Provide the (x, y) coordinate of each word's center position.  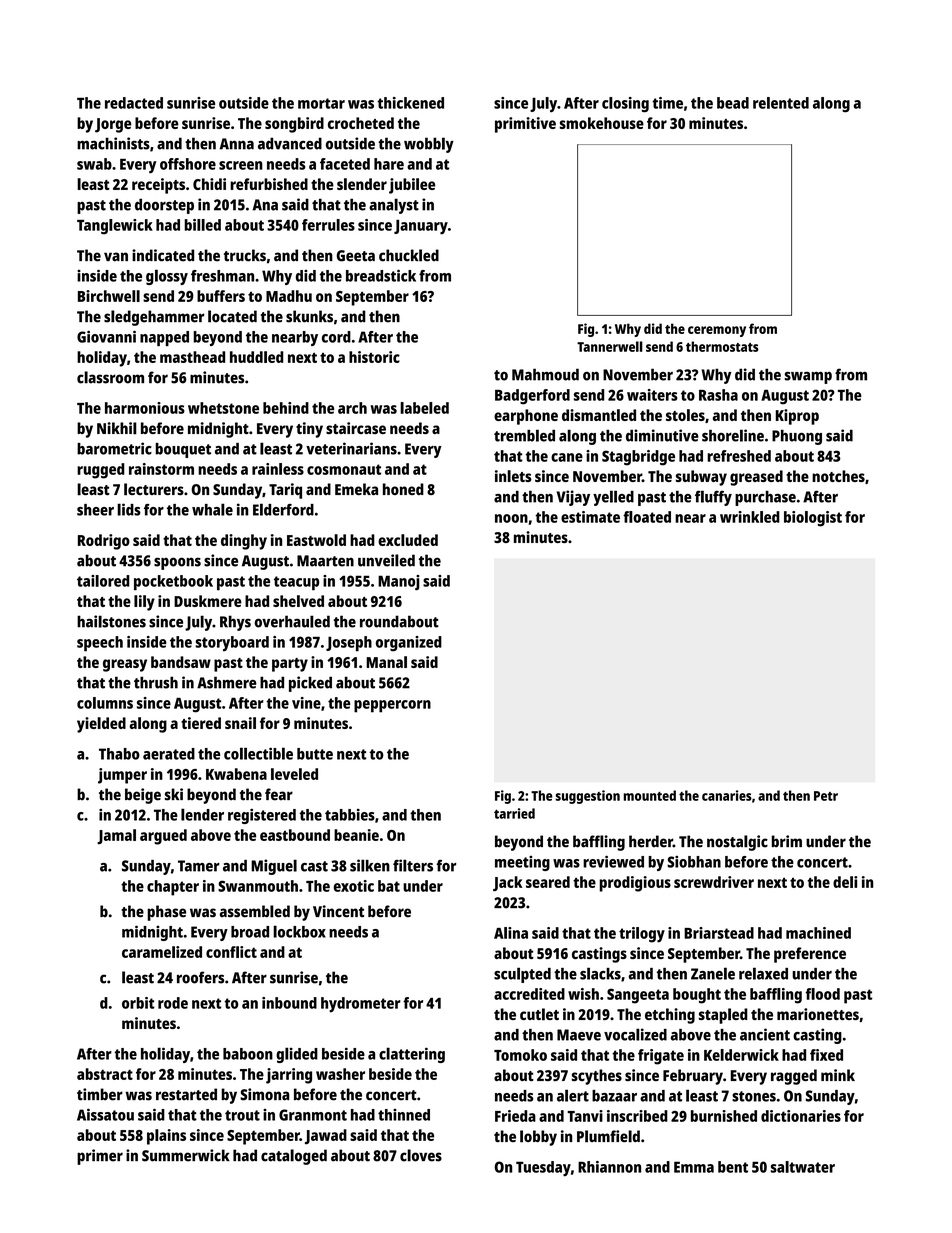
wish (583, 994)
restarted (186, 1094)
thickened (410, 103)
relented (781, 103)
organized (409, 643)
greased (756, 478)
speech (100, 644)
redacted (134, 103)
